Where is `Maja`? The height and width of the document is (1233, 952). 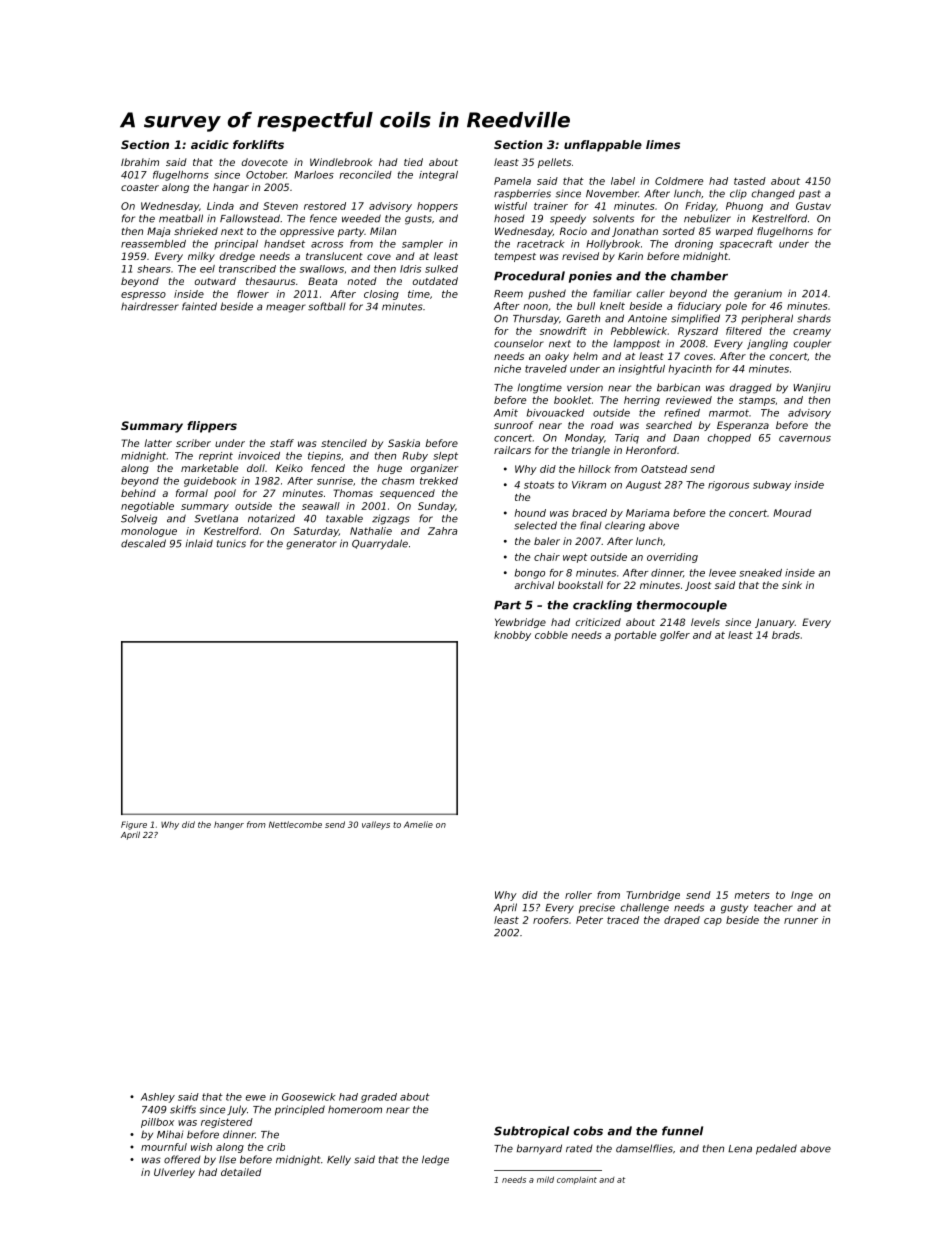
Maja is located at coordinates (158, 232).
